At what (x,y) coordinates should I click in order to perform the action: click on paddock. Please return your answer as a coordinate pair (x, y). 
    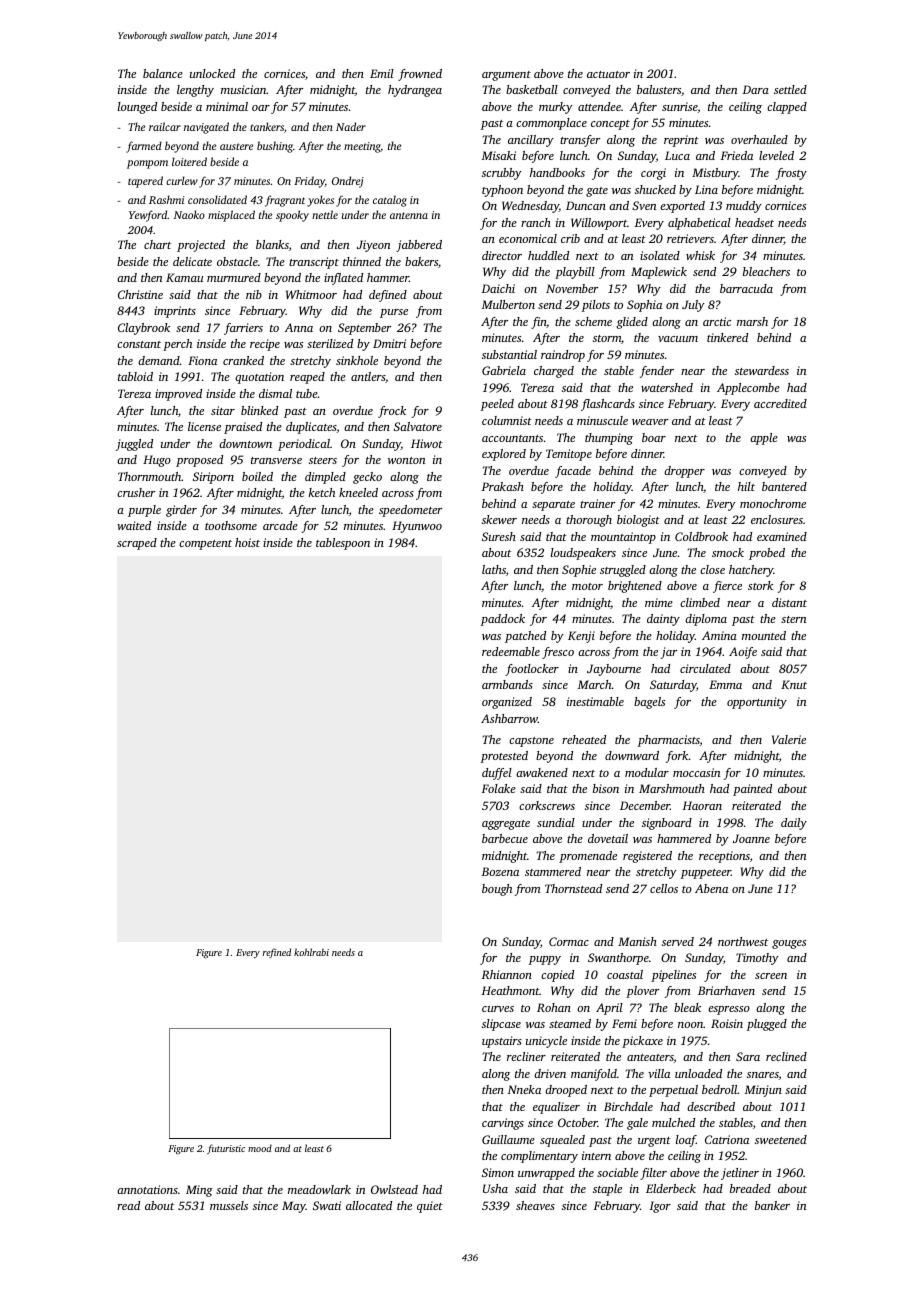
    Looking at the image, I should click on (503, 620).
